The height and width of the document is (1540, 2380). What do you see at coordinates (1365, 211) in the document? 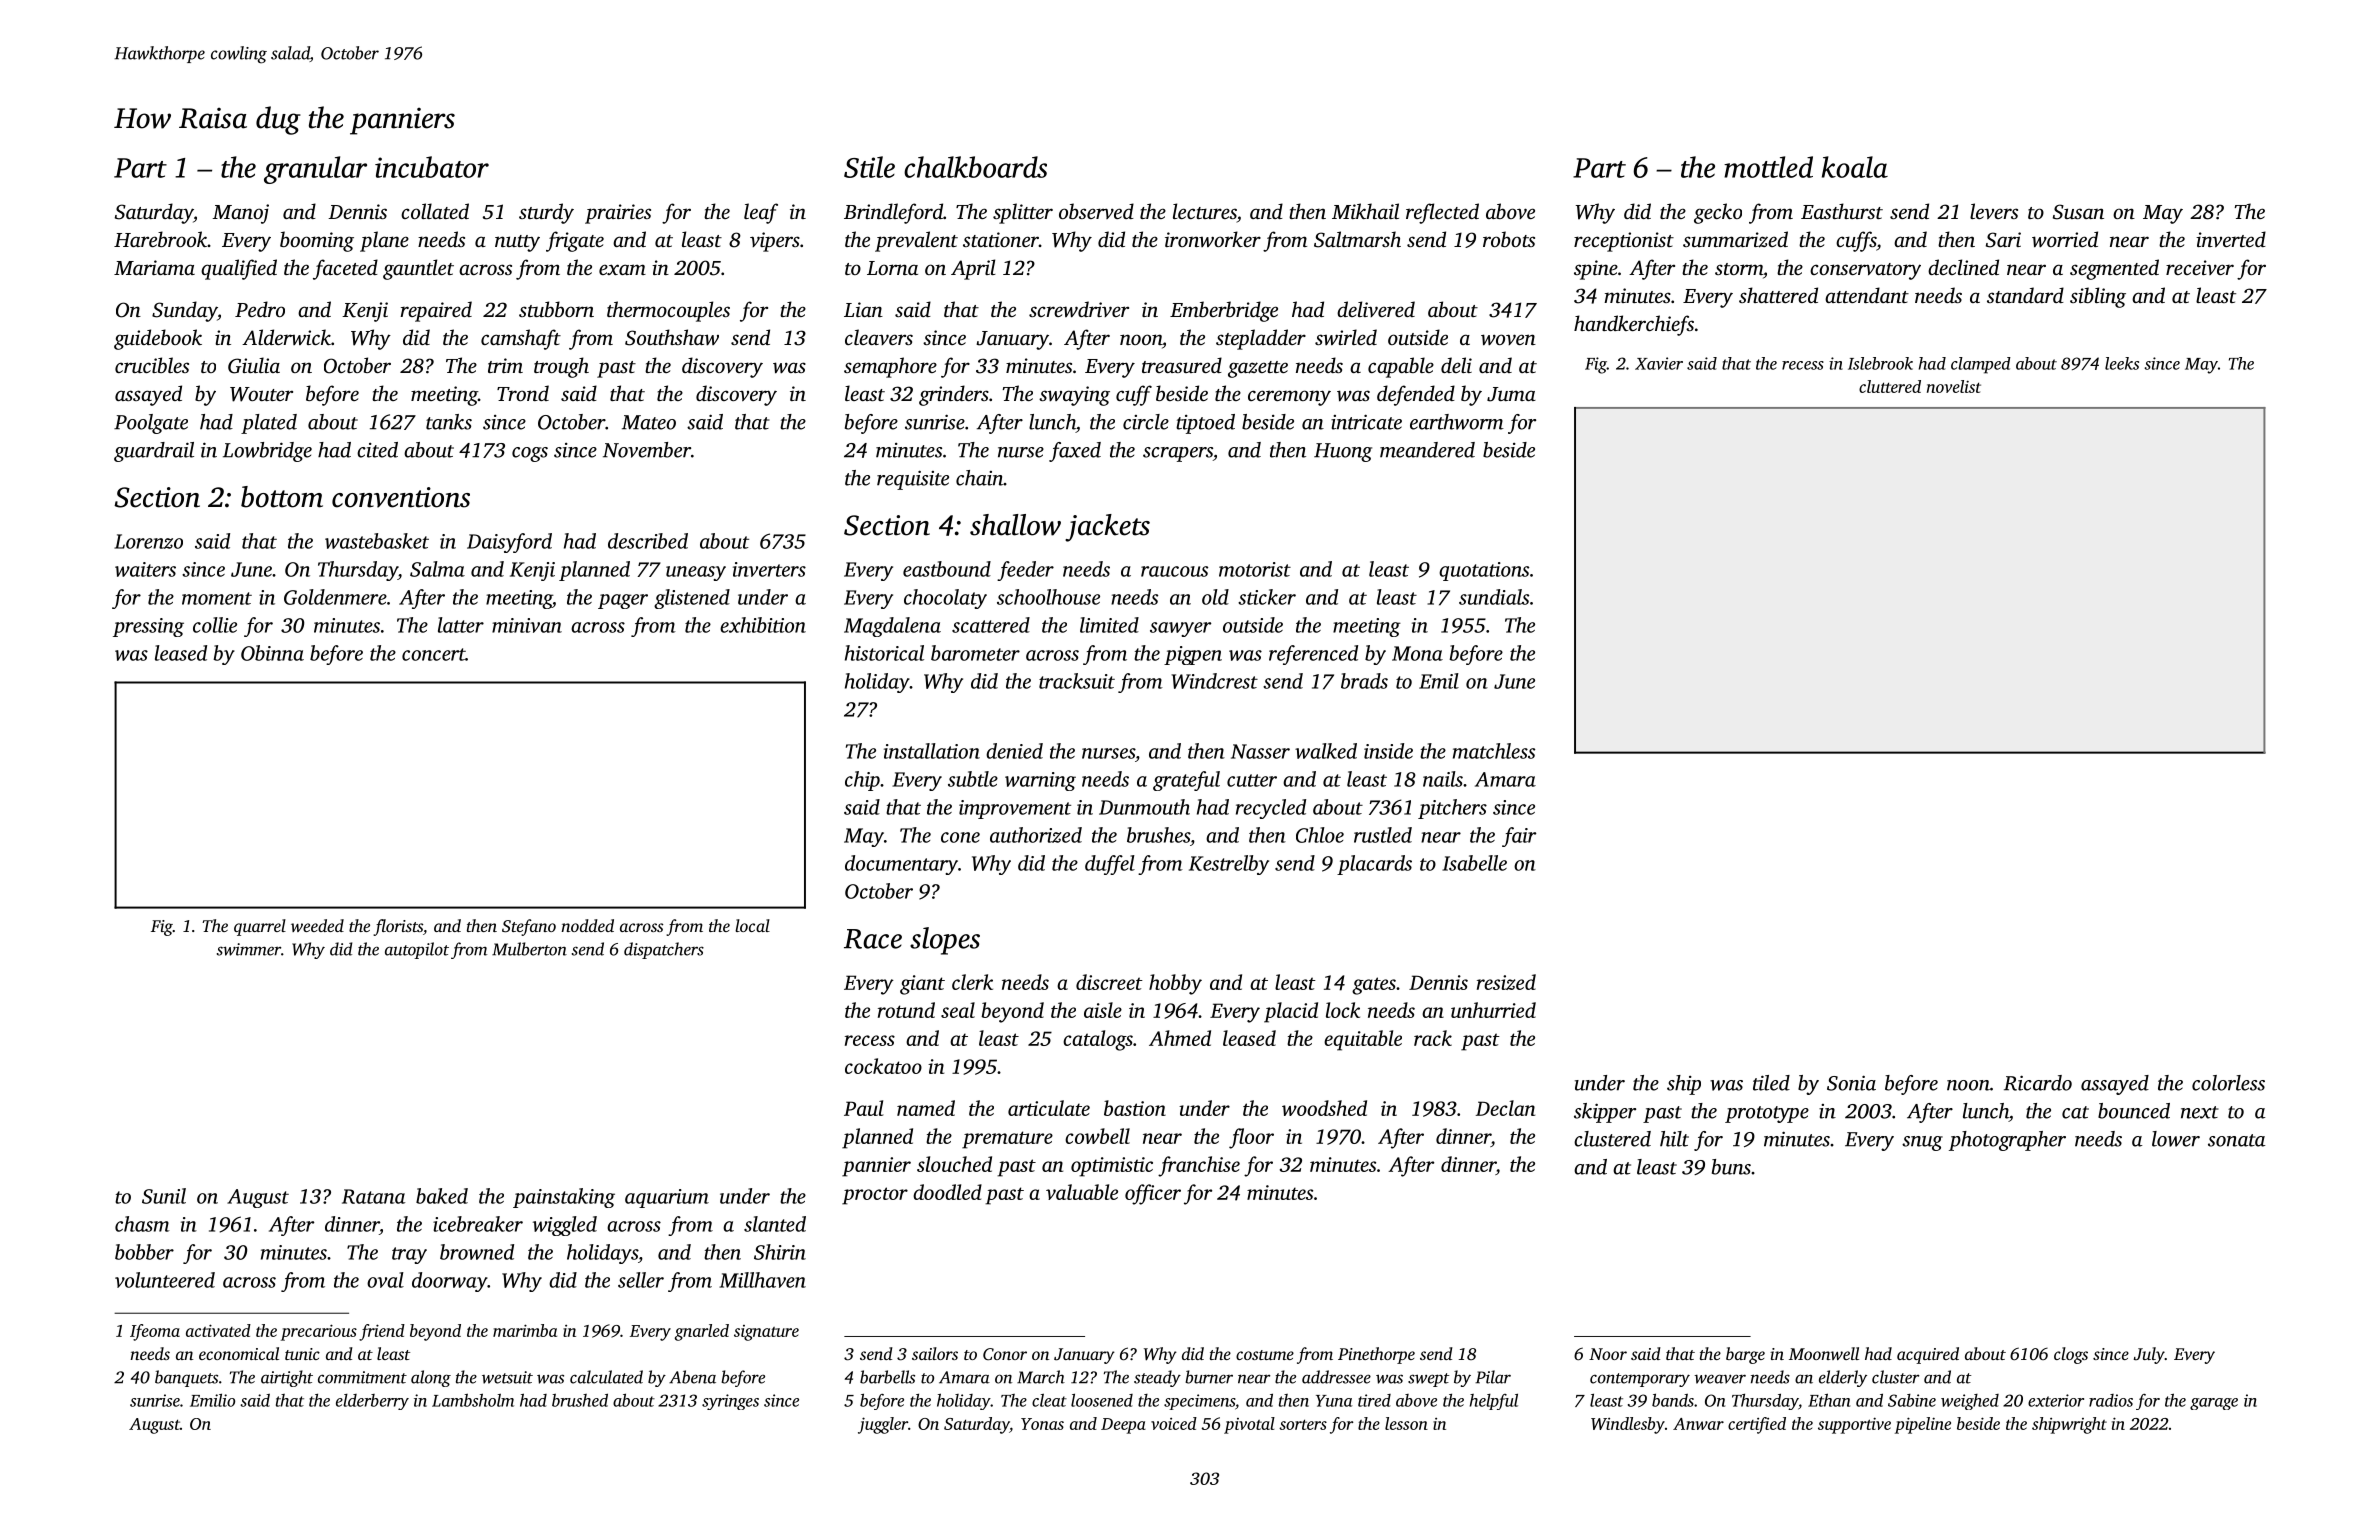
I see `Mikhail` at bounding box center [1365, 211].
